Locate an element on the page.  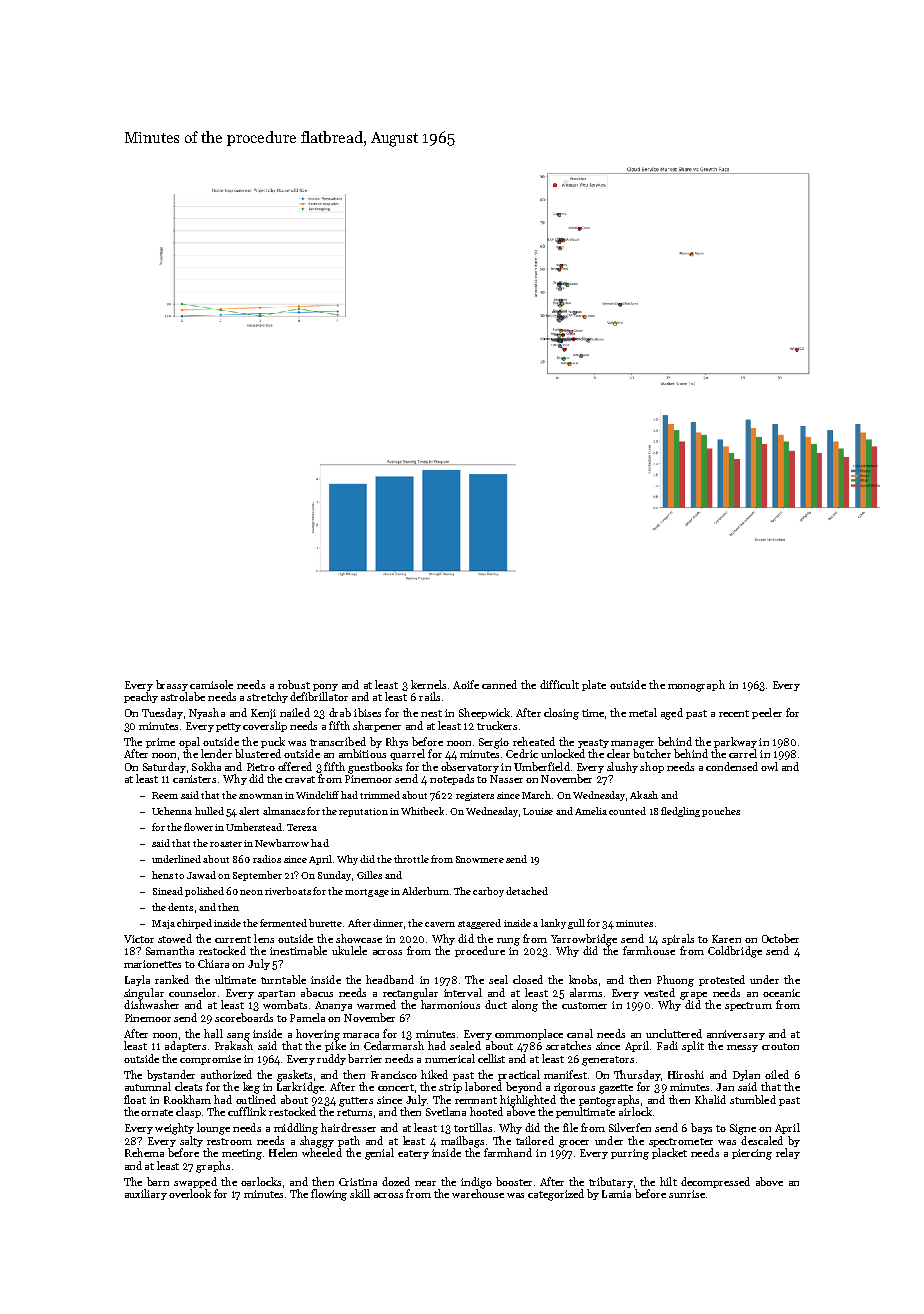
monograph is located at coordinates (696, 686).
